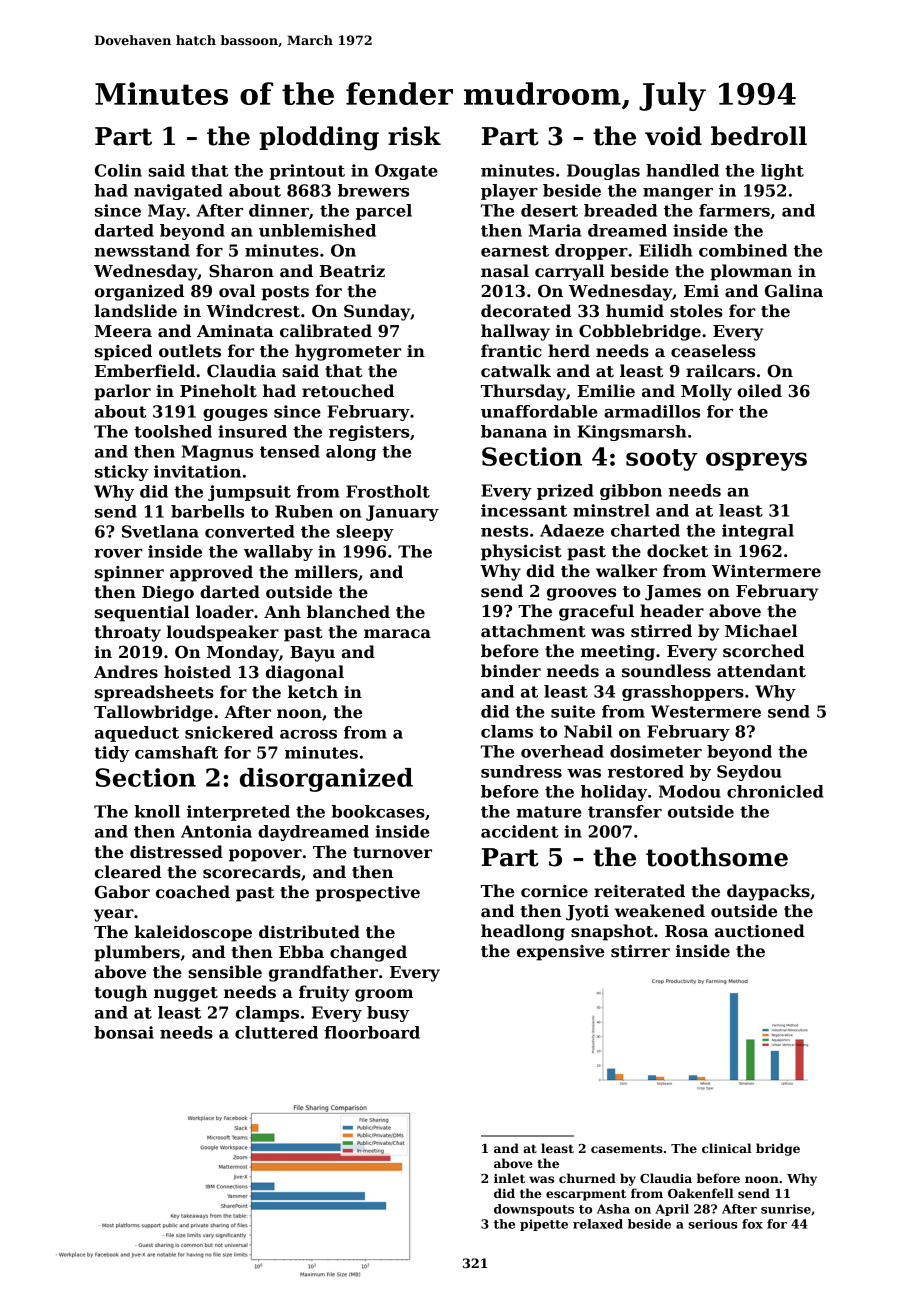 Image resolution: width=924 pixels, height=1308 pixels. I want to click on across, so click(308, 734).
